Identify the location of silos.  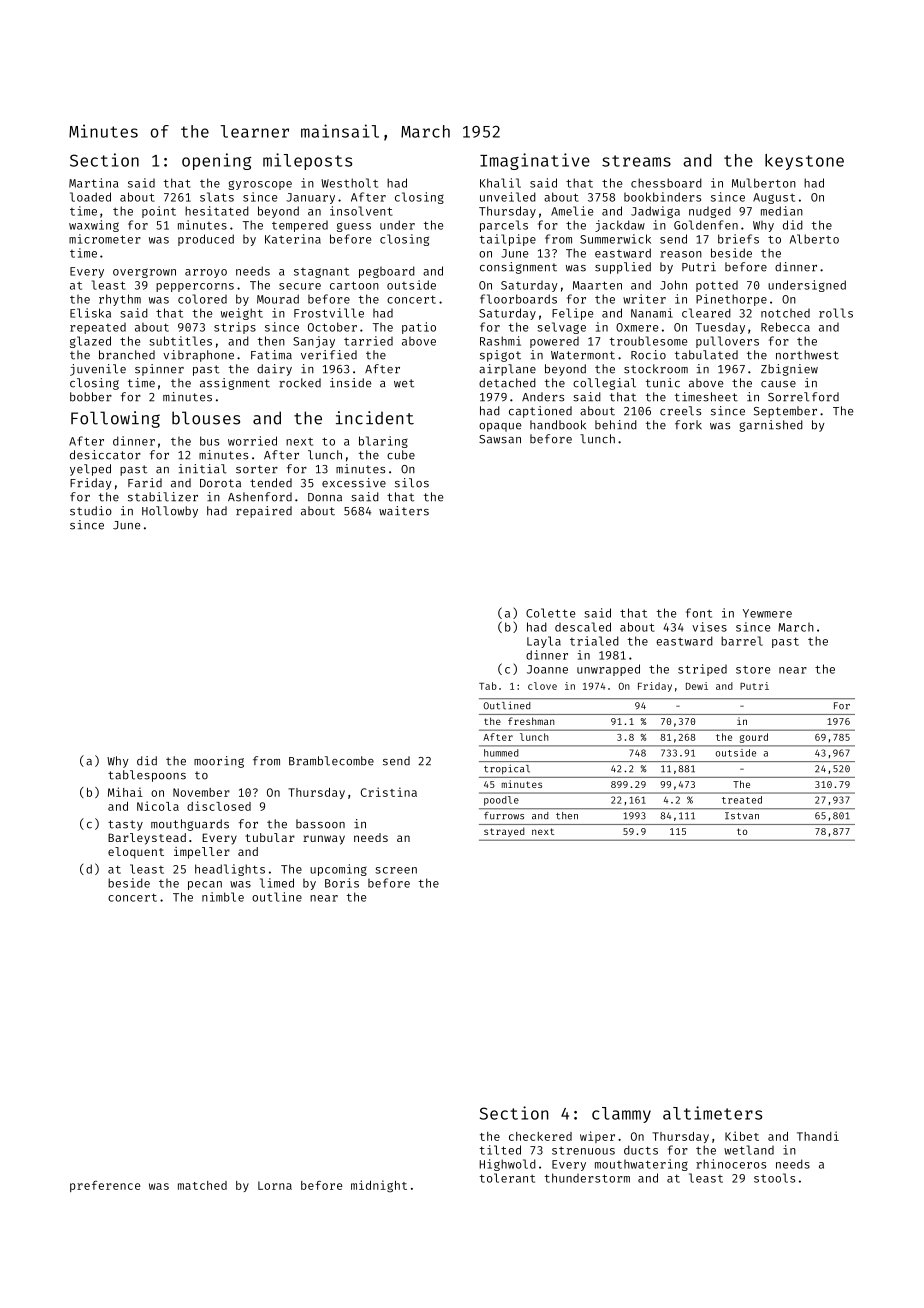
(412, 483).
